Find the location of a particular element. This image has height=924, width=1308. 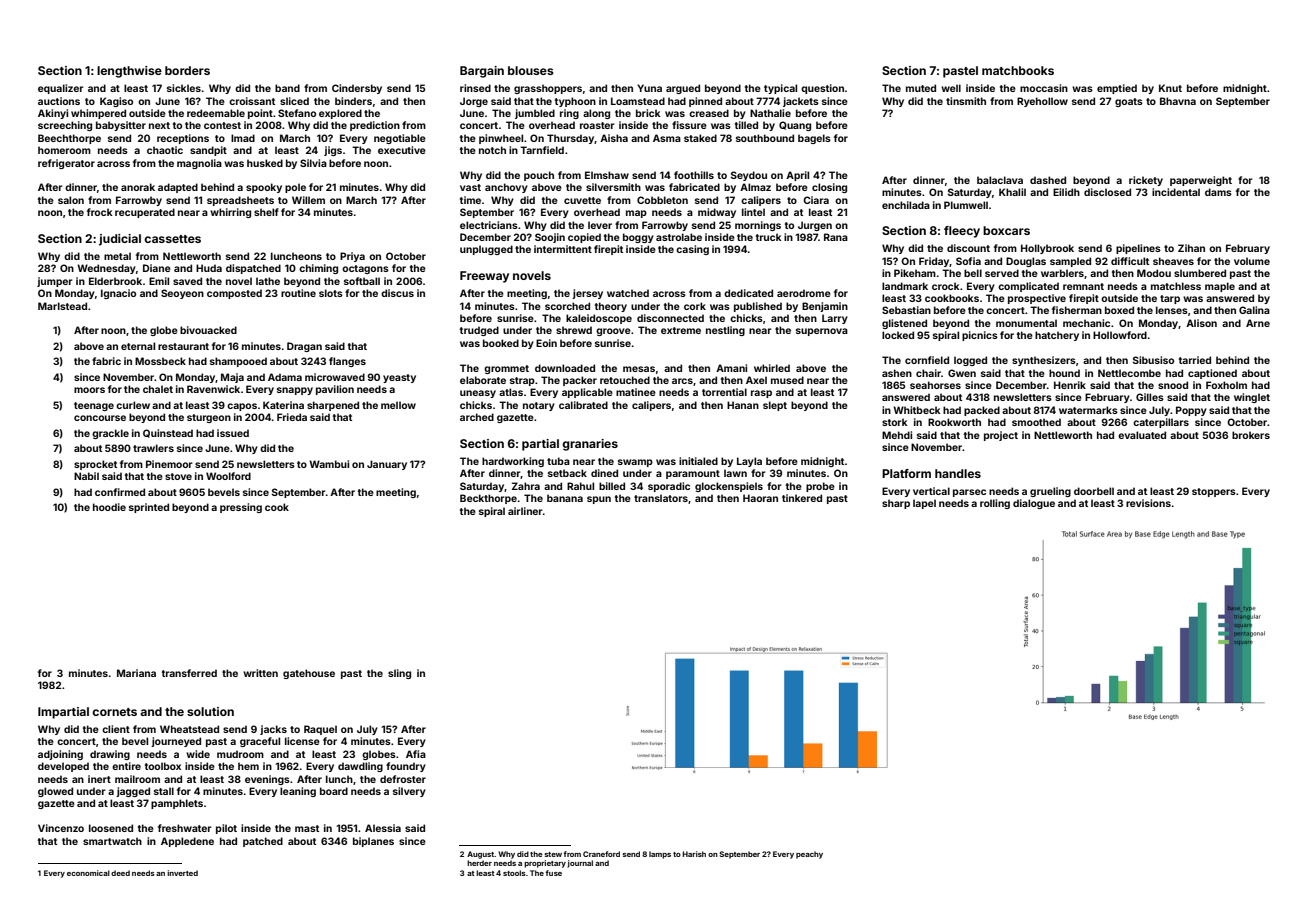

sling is located at coordinates (399, 674).
